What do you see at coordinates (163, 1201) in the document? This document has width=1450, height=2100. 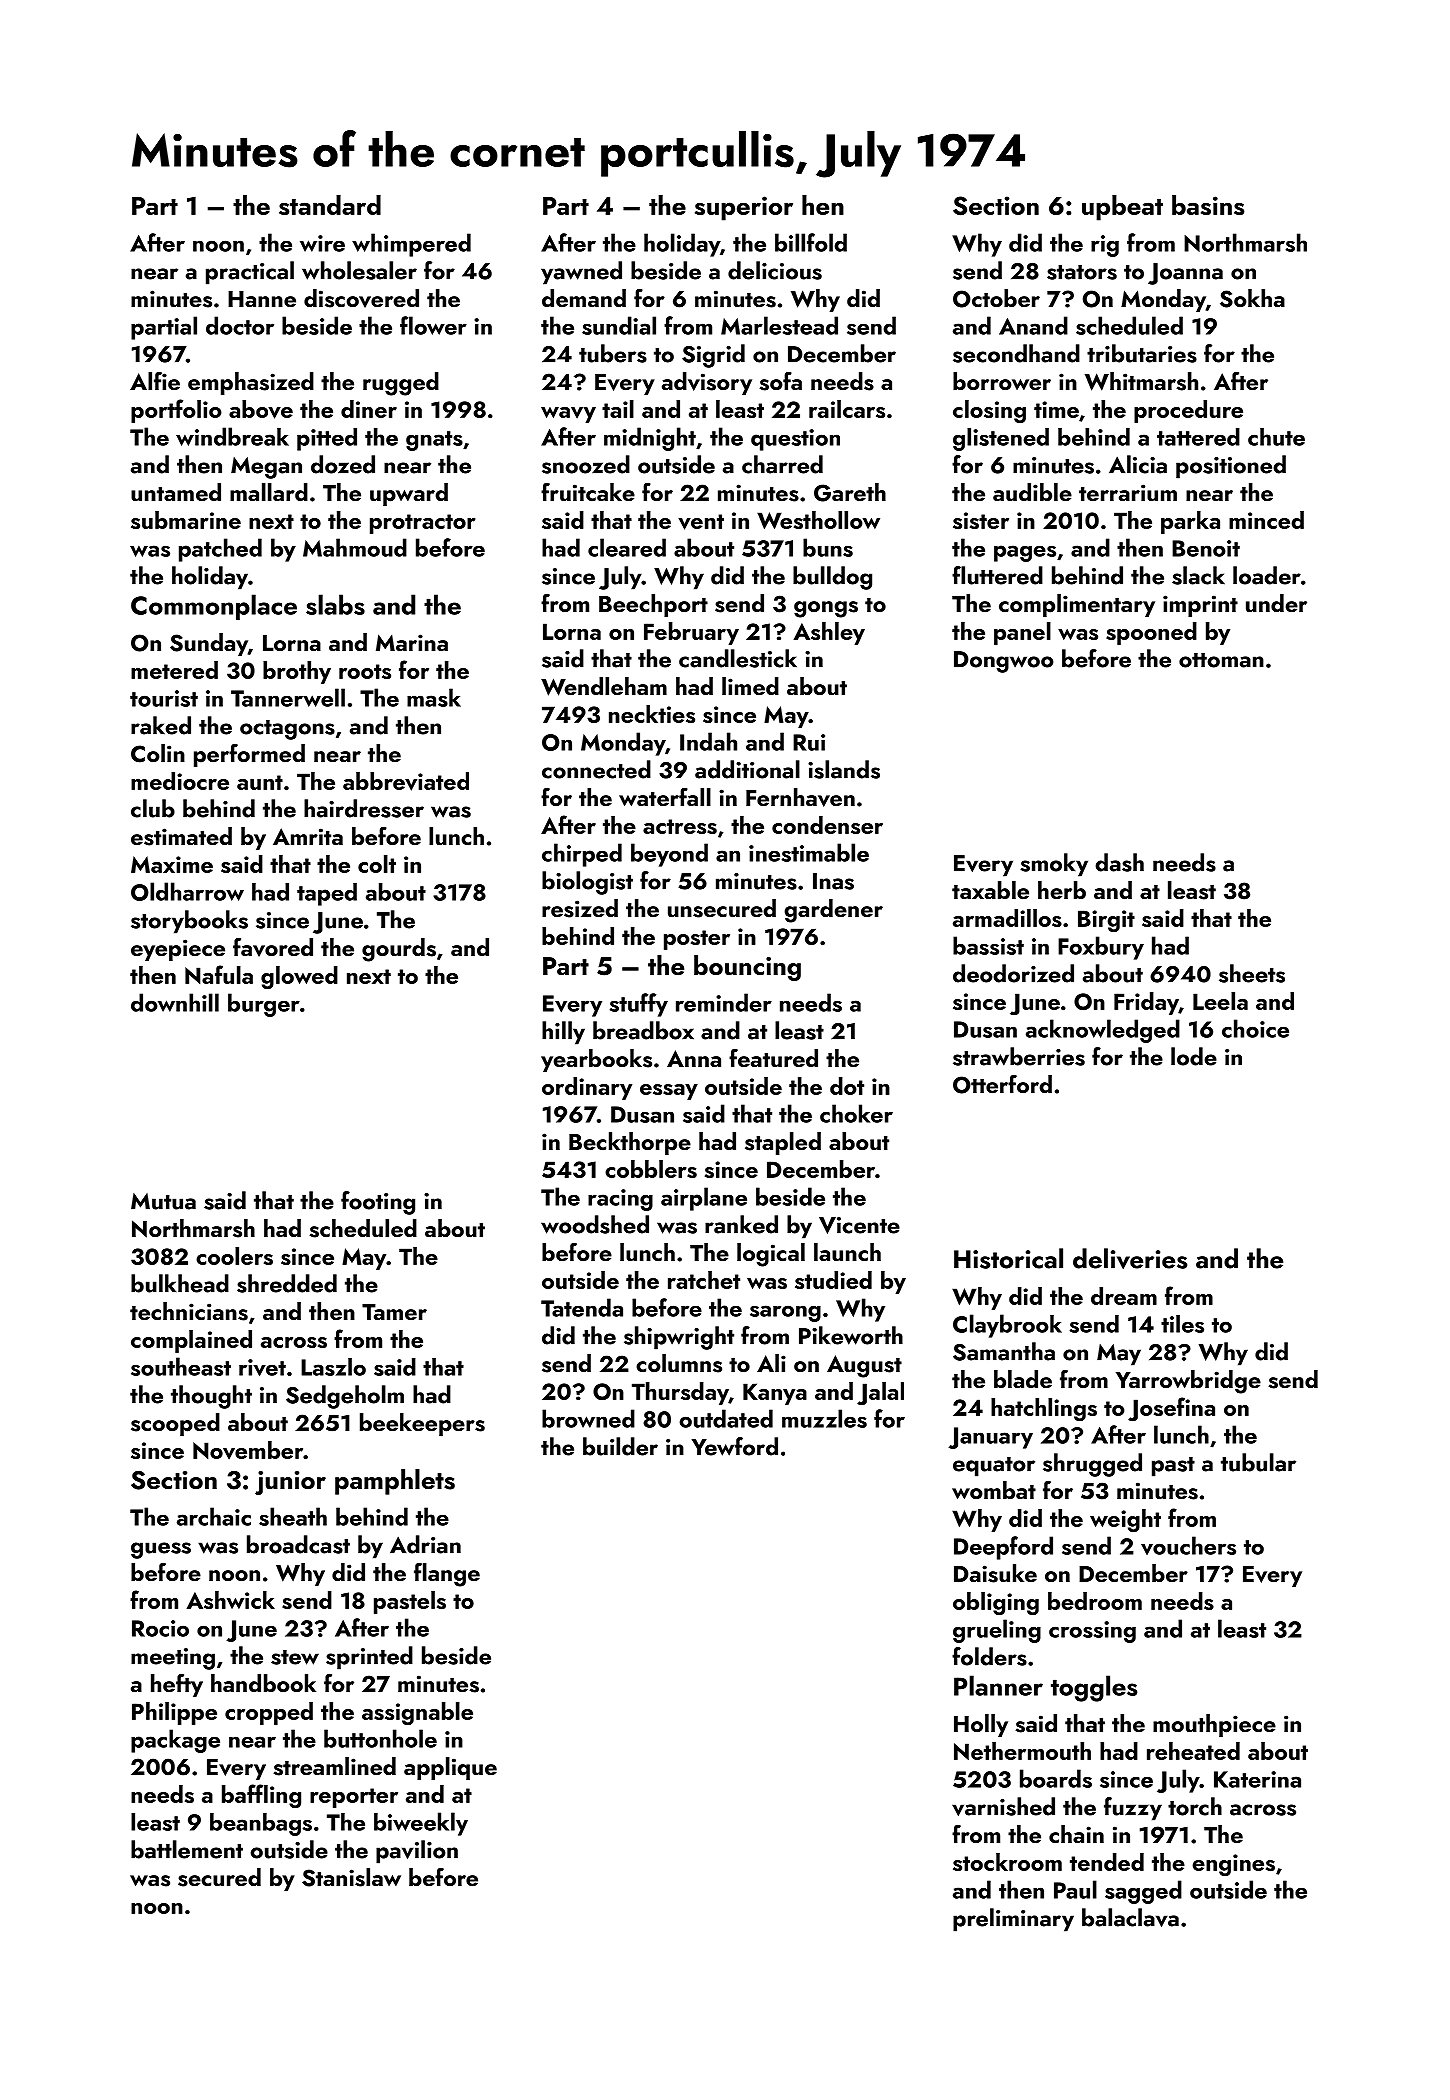 I see `Mutua` at bounding box center [163, 1201].
